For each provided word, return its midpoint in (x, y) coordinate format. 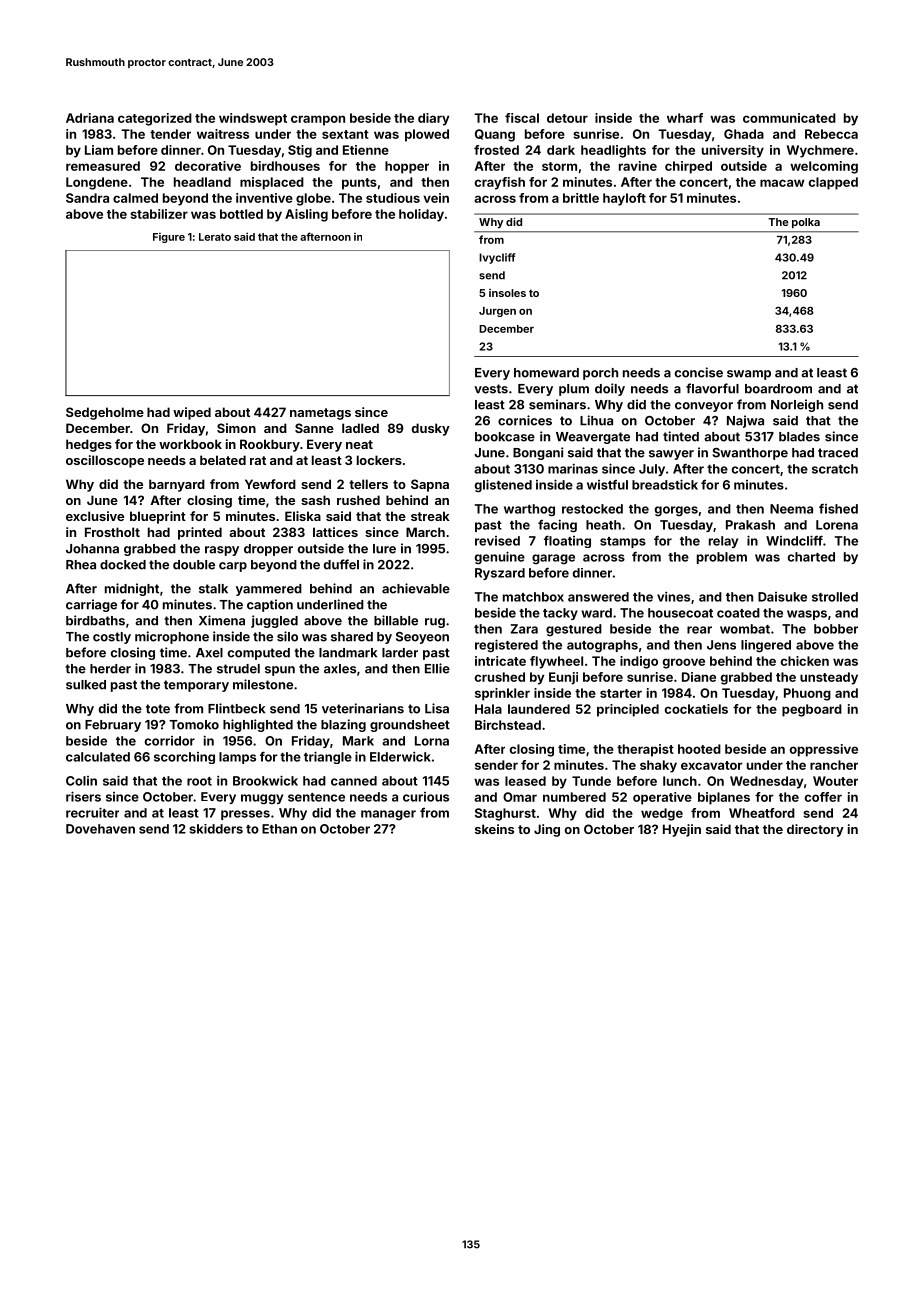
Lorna (432, 741)
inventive (264, 198)
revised (497, 541)
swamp (749, 375)
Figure (169, 238)
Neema (791, 509)
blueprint (158, 517)
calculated (98, 757)
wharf (685, 118)
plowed (427, 135)
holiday (421, 215)
